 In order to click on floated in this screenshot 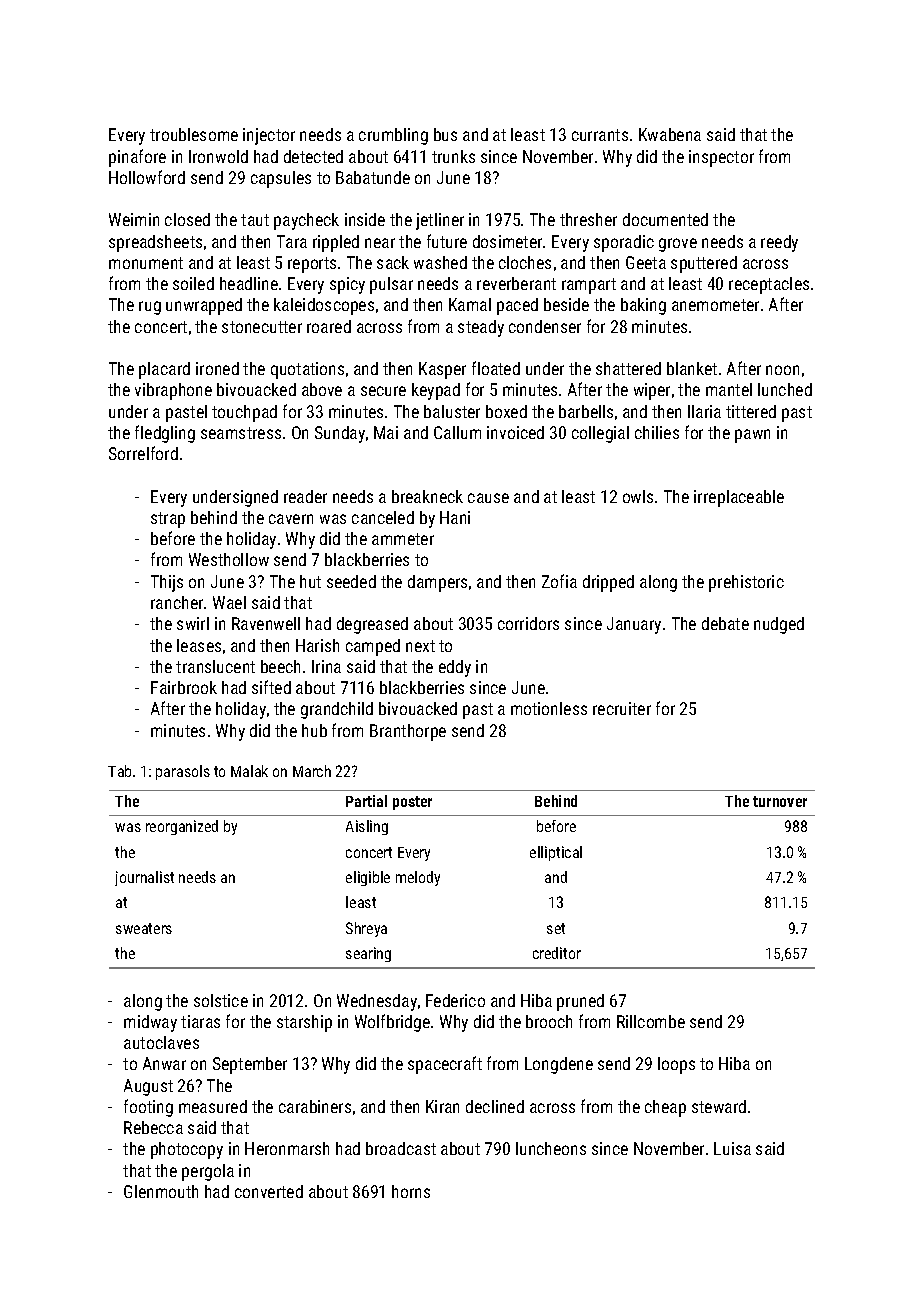, I will do `click(496, 368)`.
